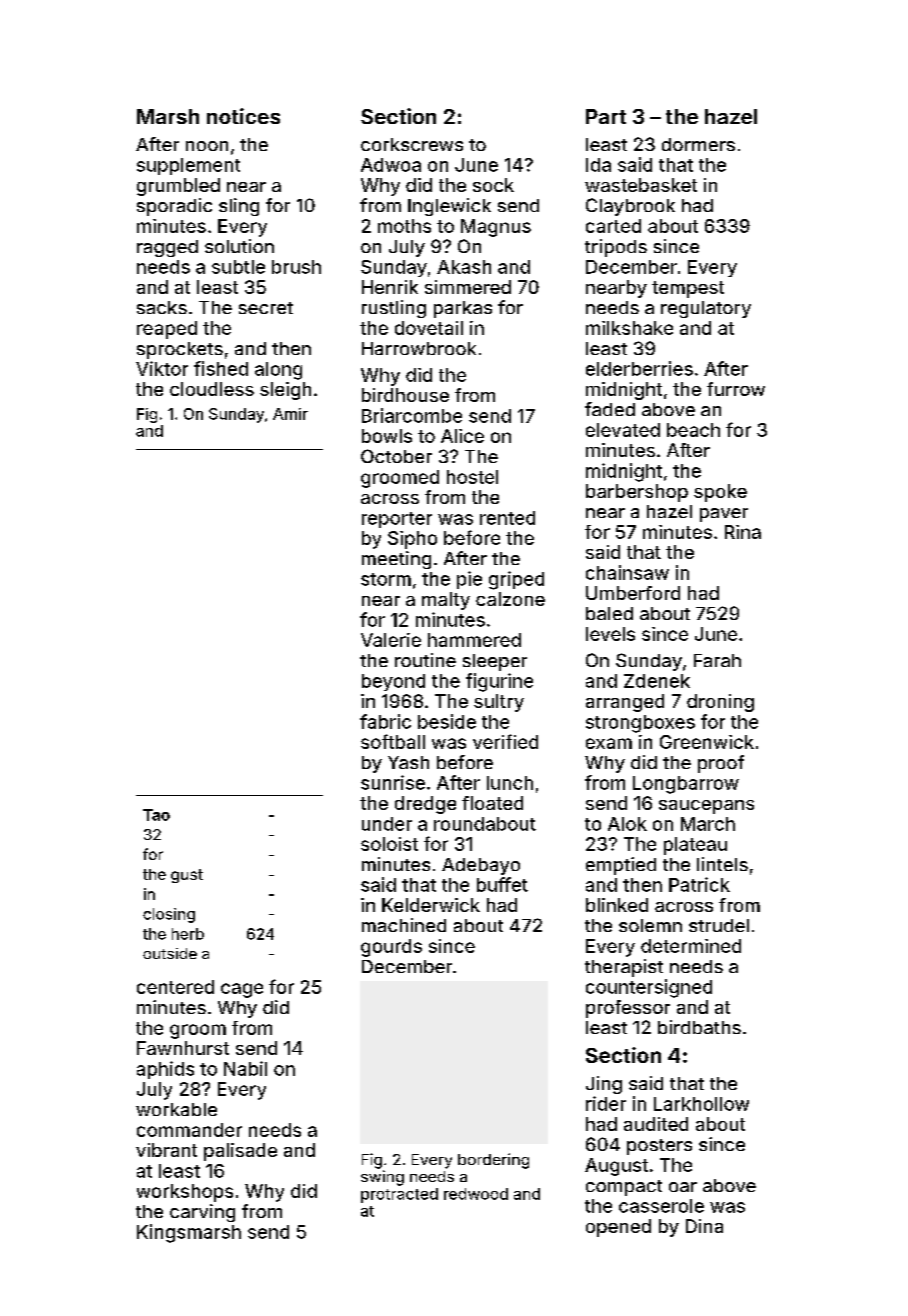 This page has width=908, height=1316. What do you see at coordinates (724, 515) in the page?
I see `paver` at bounding box center [724, 515].
